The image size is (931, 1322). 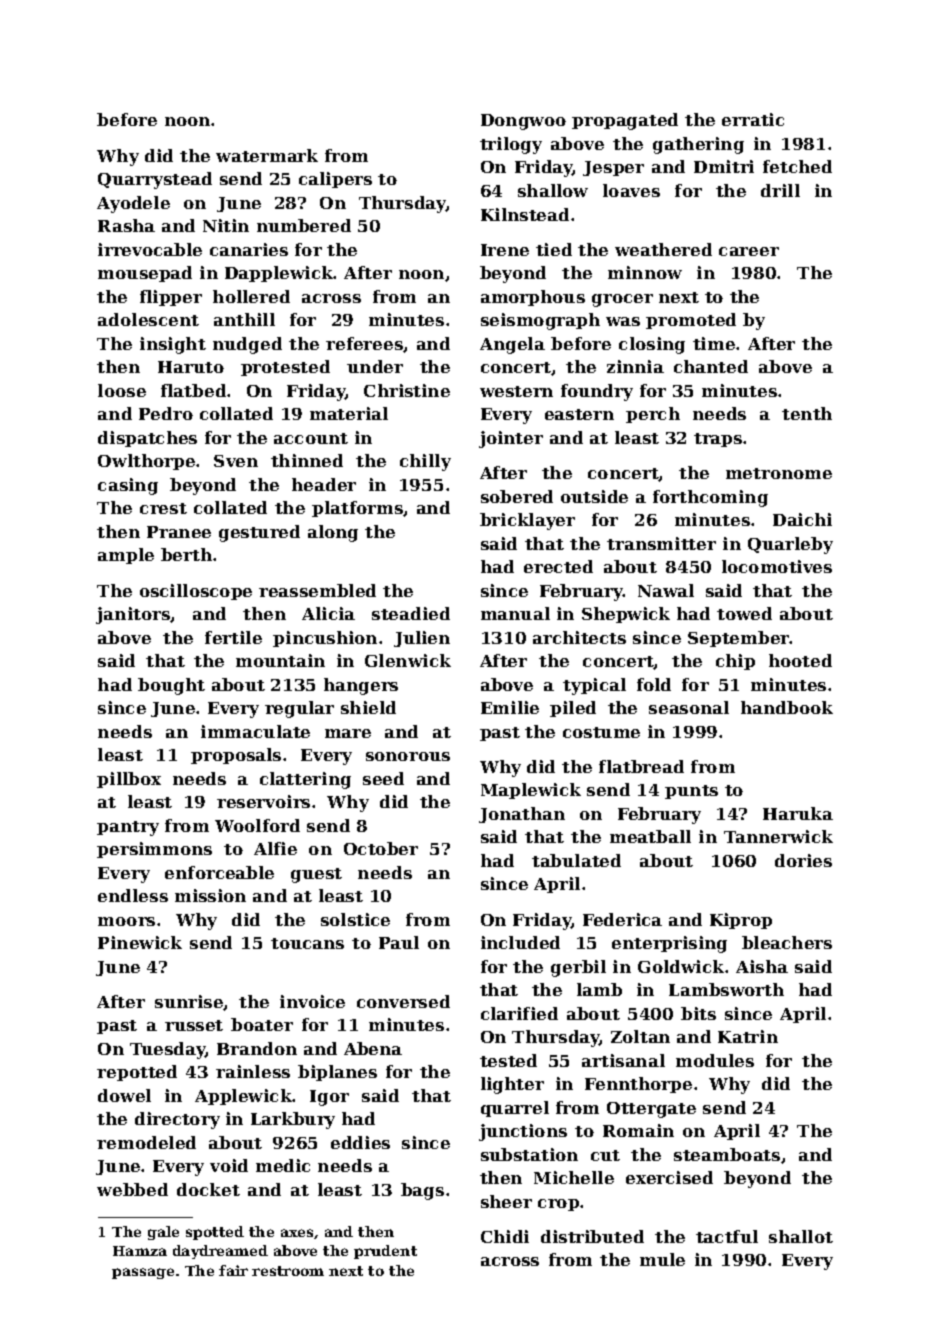 I want to click on crest, so click(x=163, y=508).
